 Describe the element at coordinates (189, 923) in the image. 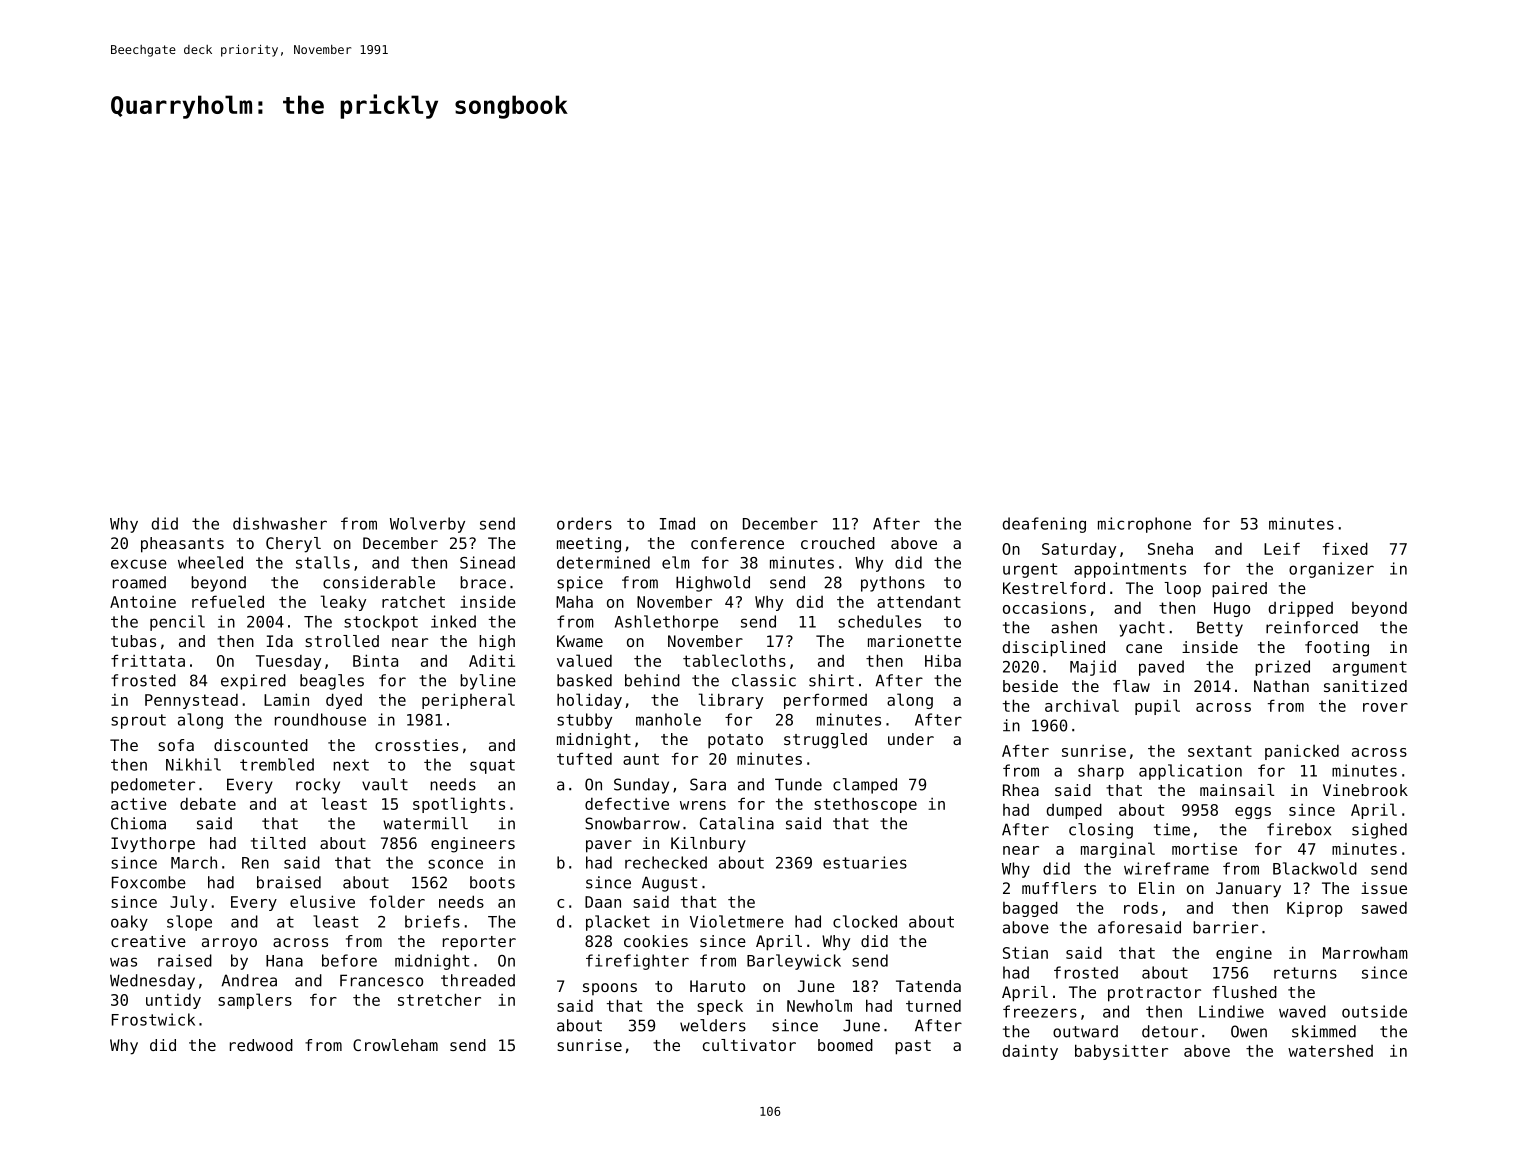

I see `slope` at that location.
